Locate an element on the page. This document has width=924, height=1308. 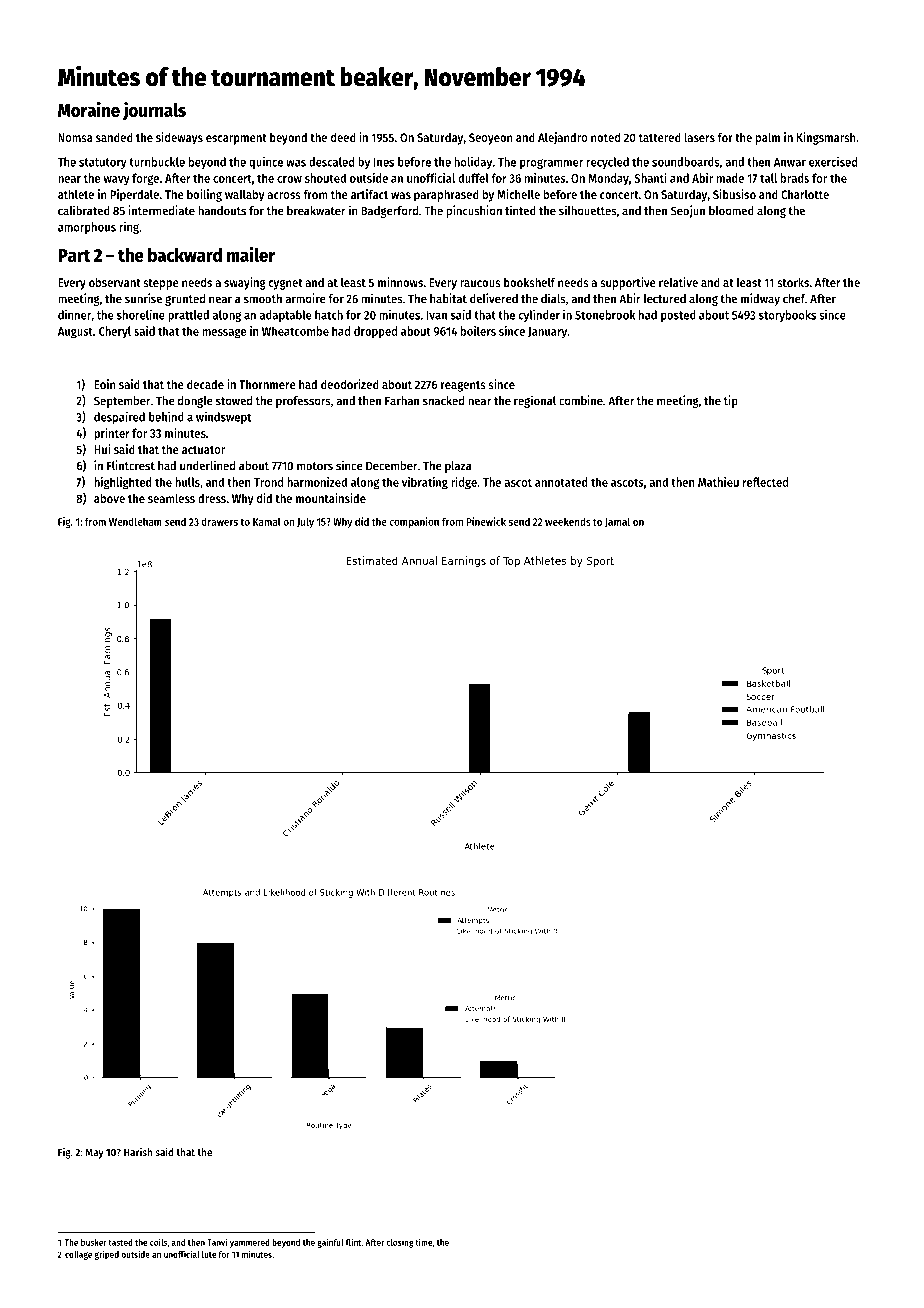
drawers is located at coordinates (220, 521).
